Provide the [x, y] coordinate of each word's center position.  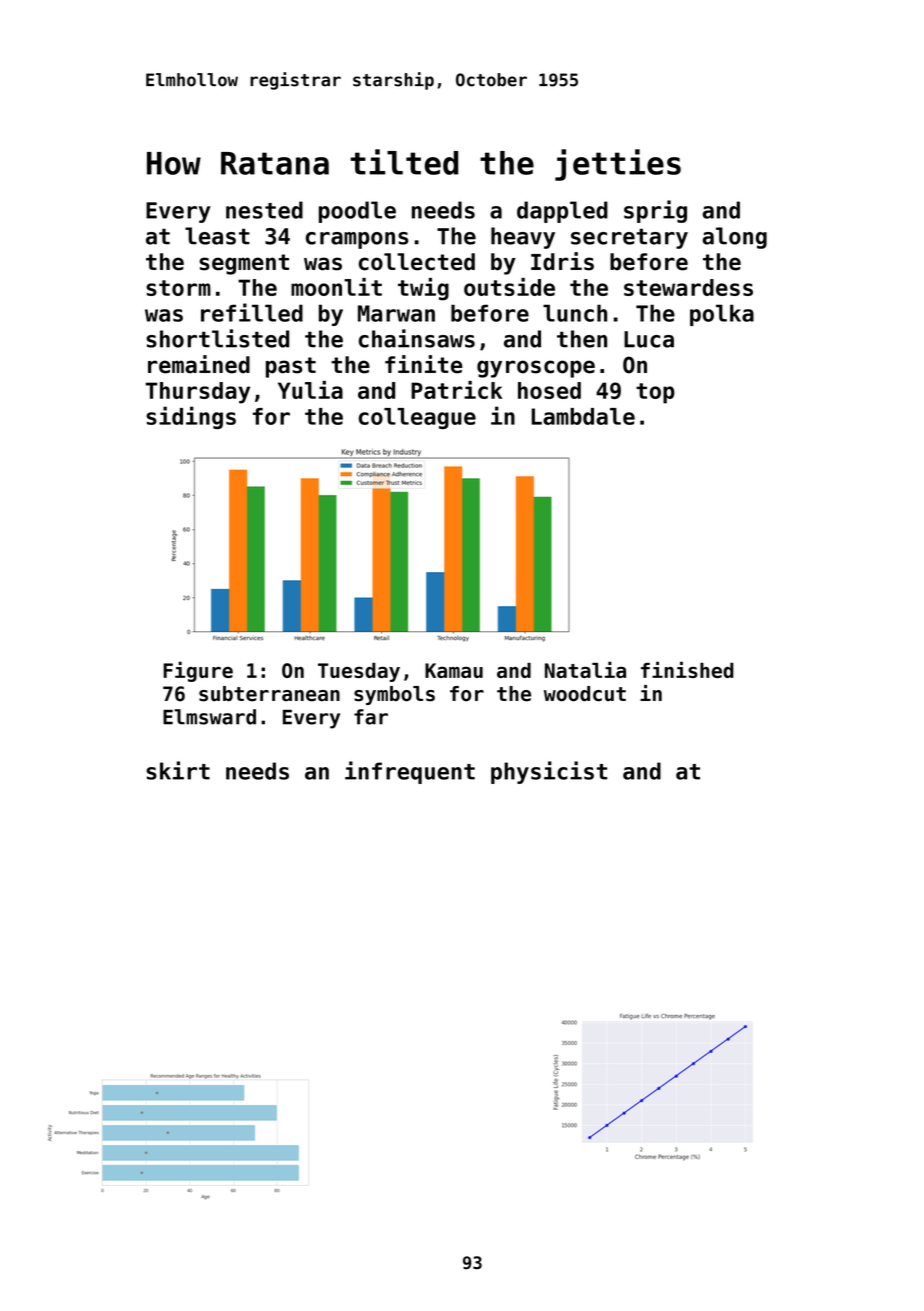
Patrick [456, 390]
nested [264, 210]
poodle [357, 212]
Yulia [310, 390]
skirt [178, 770]
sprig [655, 211]
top [655, 393]
